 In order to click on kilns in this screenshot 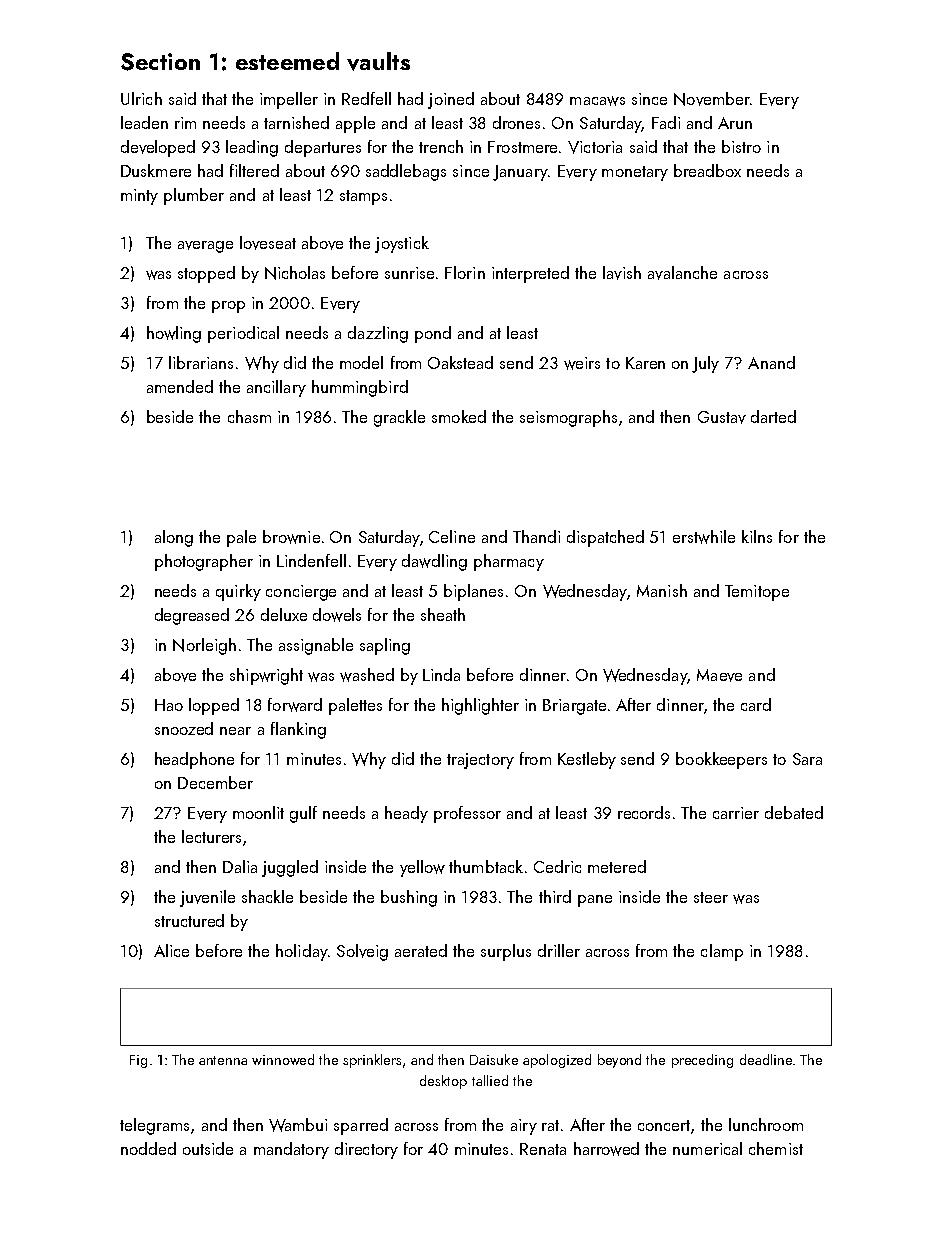, I will do `click(757, 536)`.
